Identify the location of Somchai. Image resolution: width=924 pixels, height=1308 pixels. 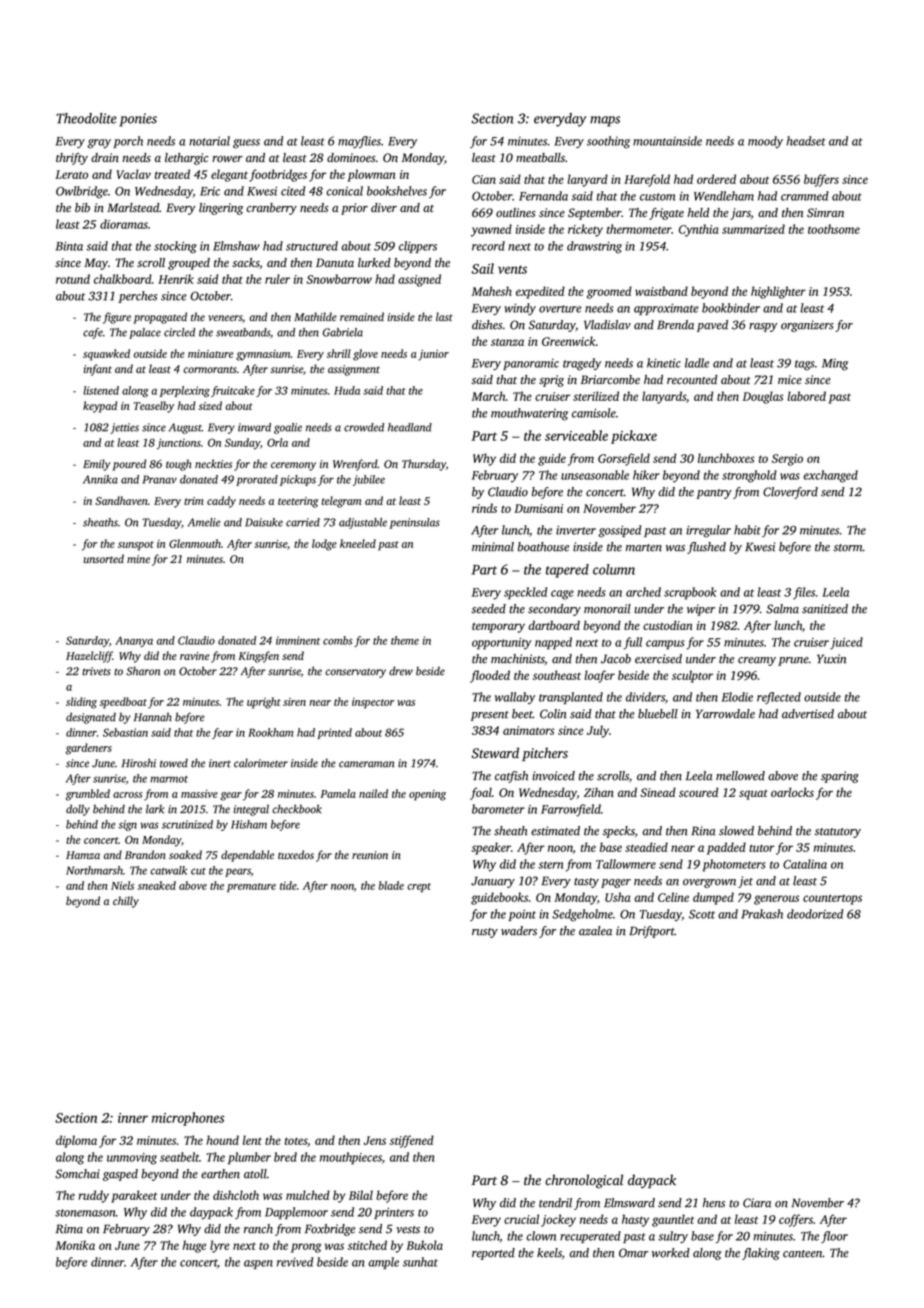
(77, 1174).
